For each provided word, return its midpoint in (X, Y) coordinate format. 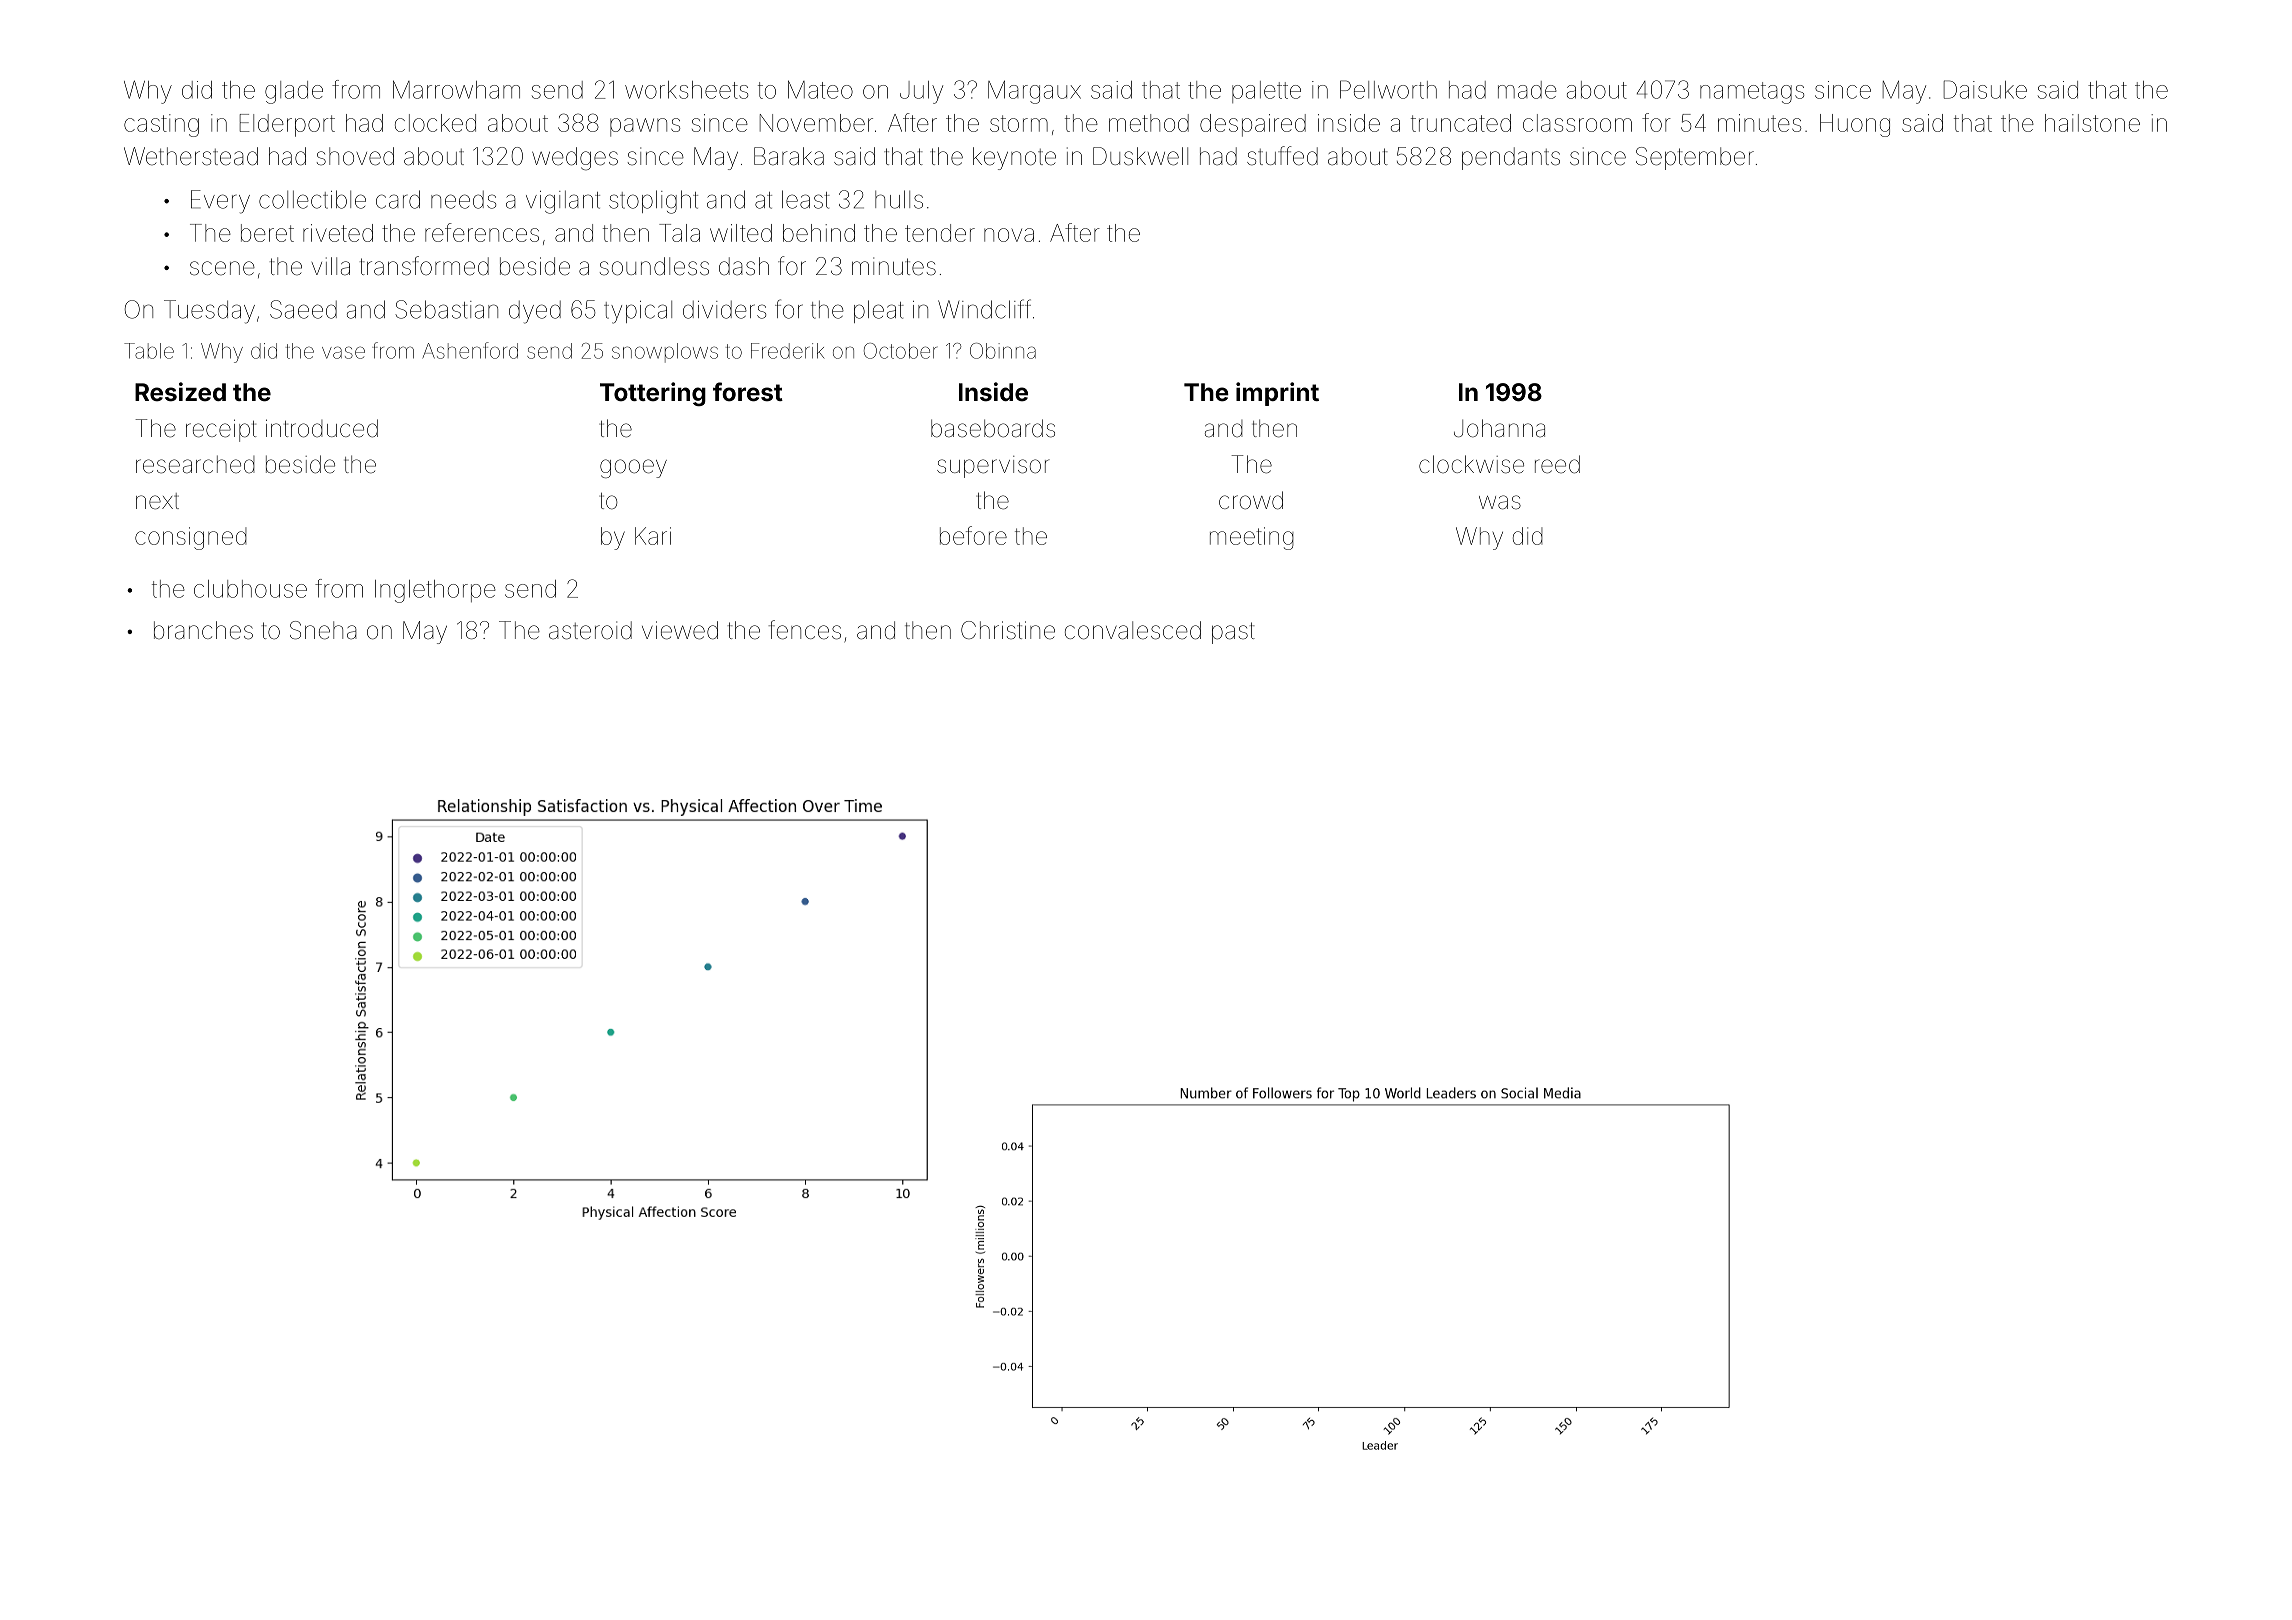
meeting (1252, 538)
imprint (1277, 394)
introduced (322, 428)
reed (1557, 464)
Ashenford (470, 350)
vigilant (563, 202)
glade (294, 92)
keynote (1014, 158)
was (1500, 502)
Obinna (1003, 351)
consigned (191, 538)
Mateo (820, 89)
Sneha (323, 630)
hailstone (2092, 123)
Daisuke (1985, 89)
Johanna (1499, 428)
